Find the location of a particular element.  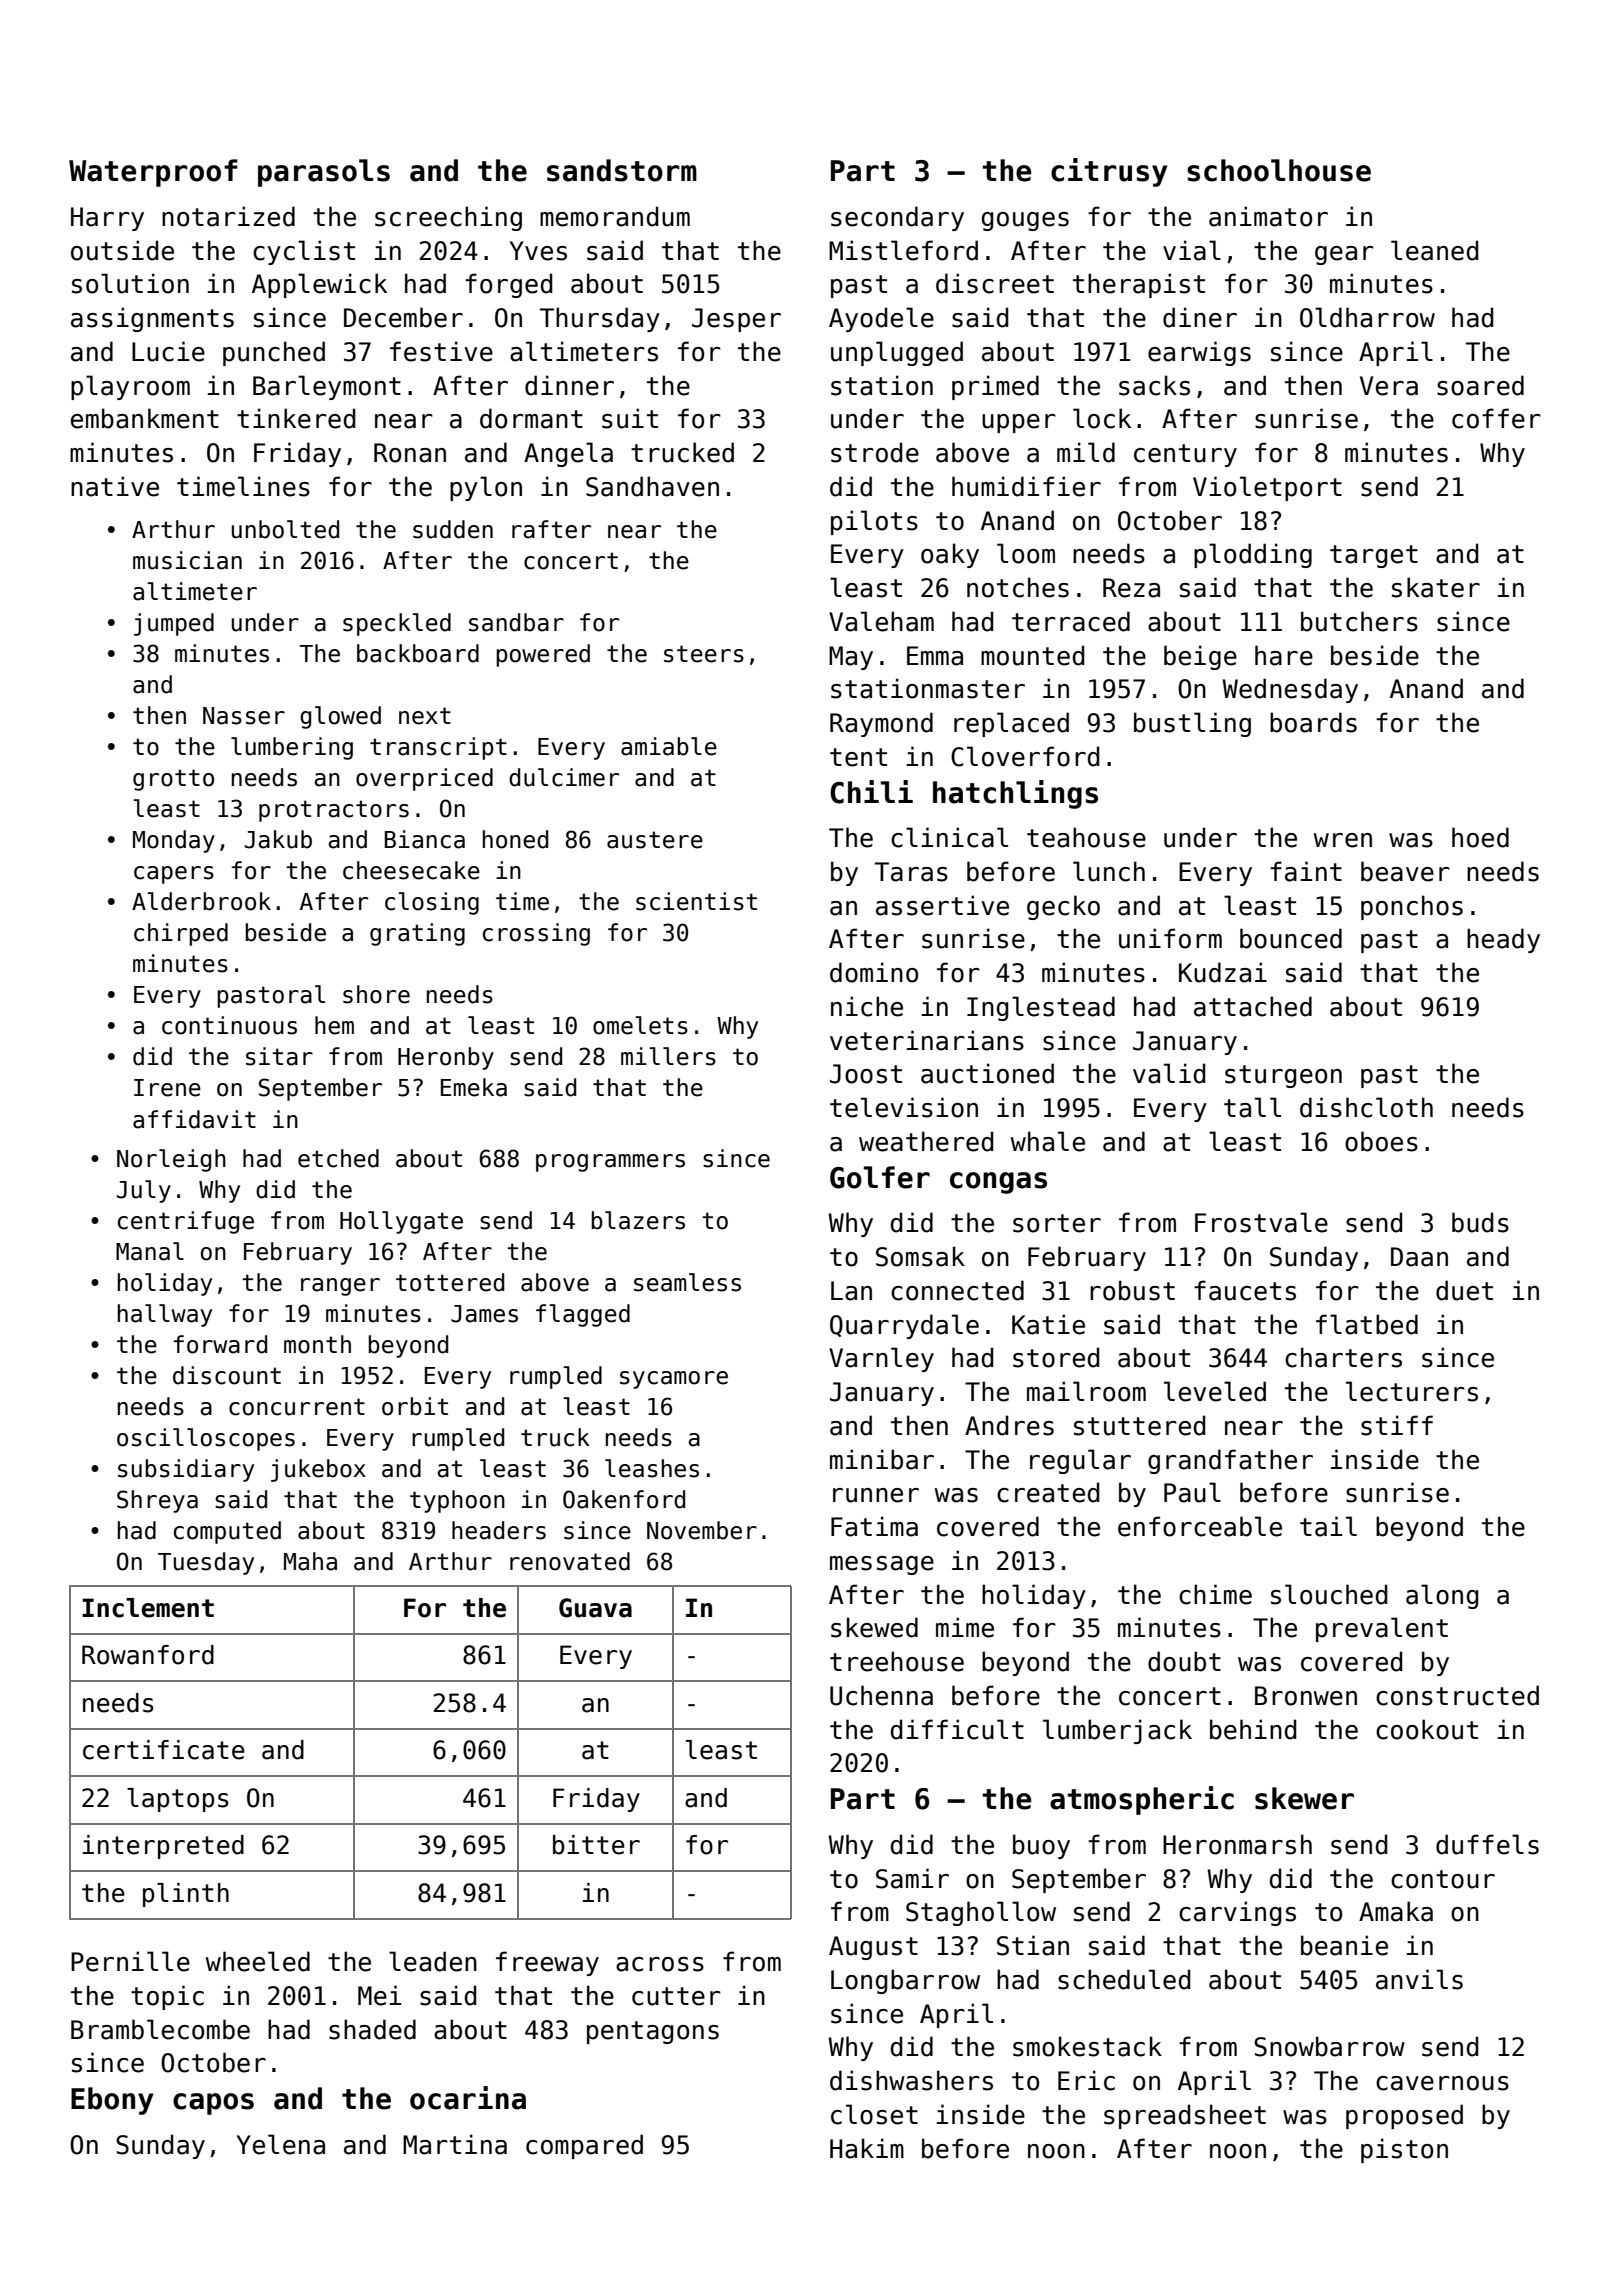

Yelena is located at coordinates (281, 2144).
